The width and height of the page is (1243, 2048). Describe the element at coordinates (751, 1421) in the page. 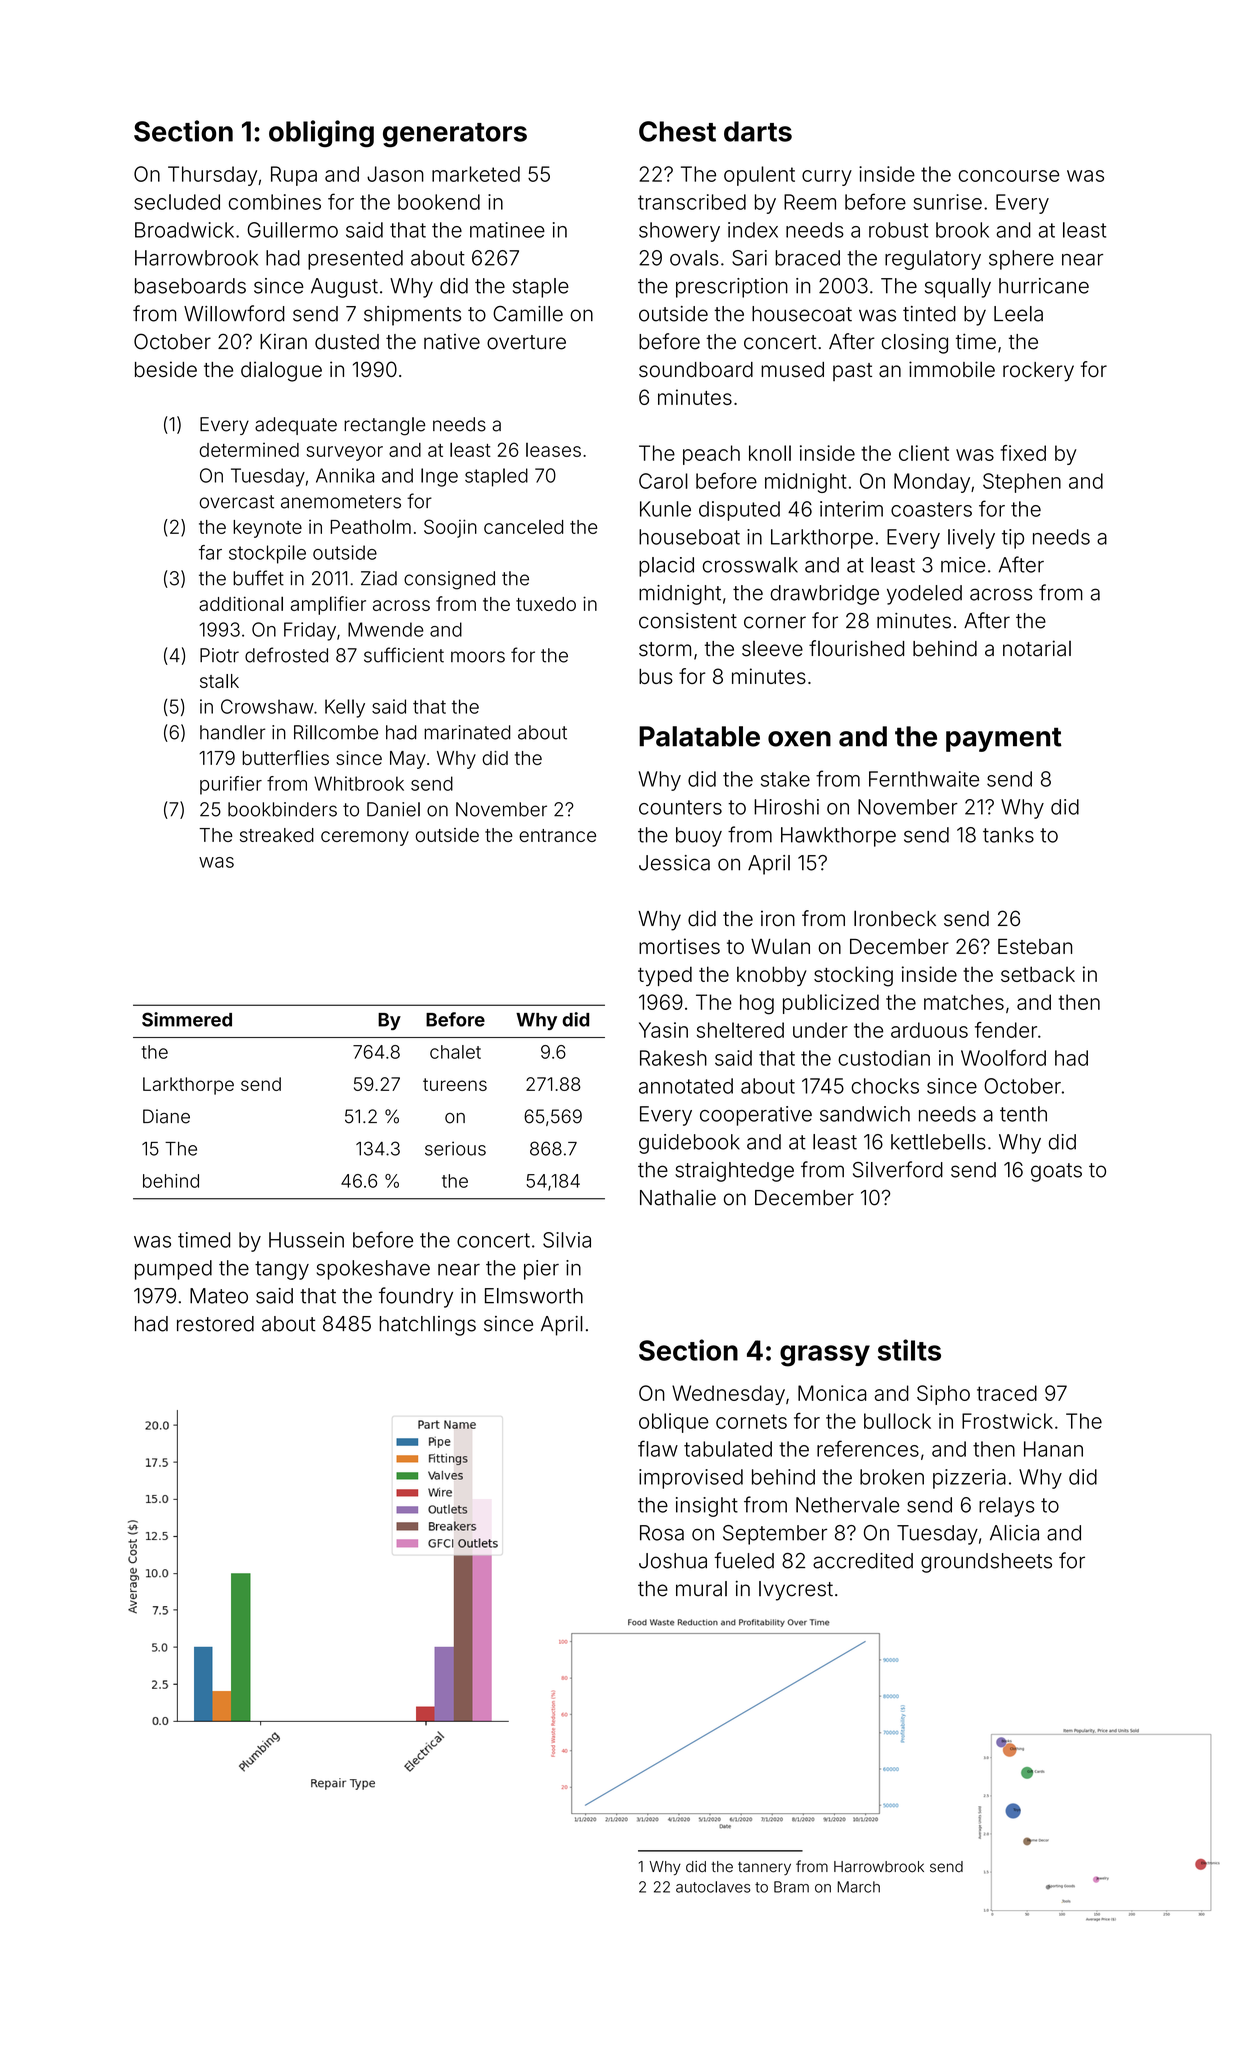

I see `cornets` at that location.
